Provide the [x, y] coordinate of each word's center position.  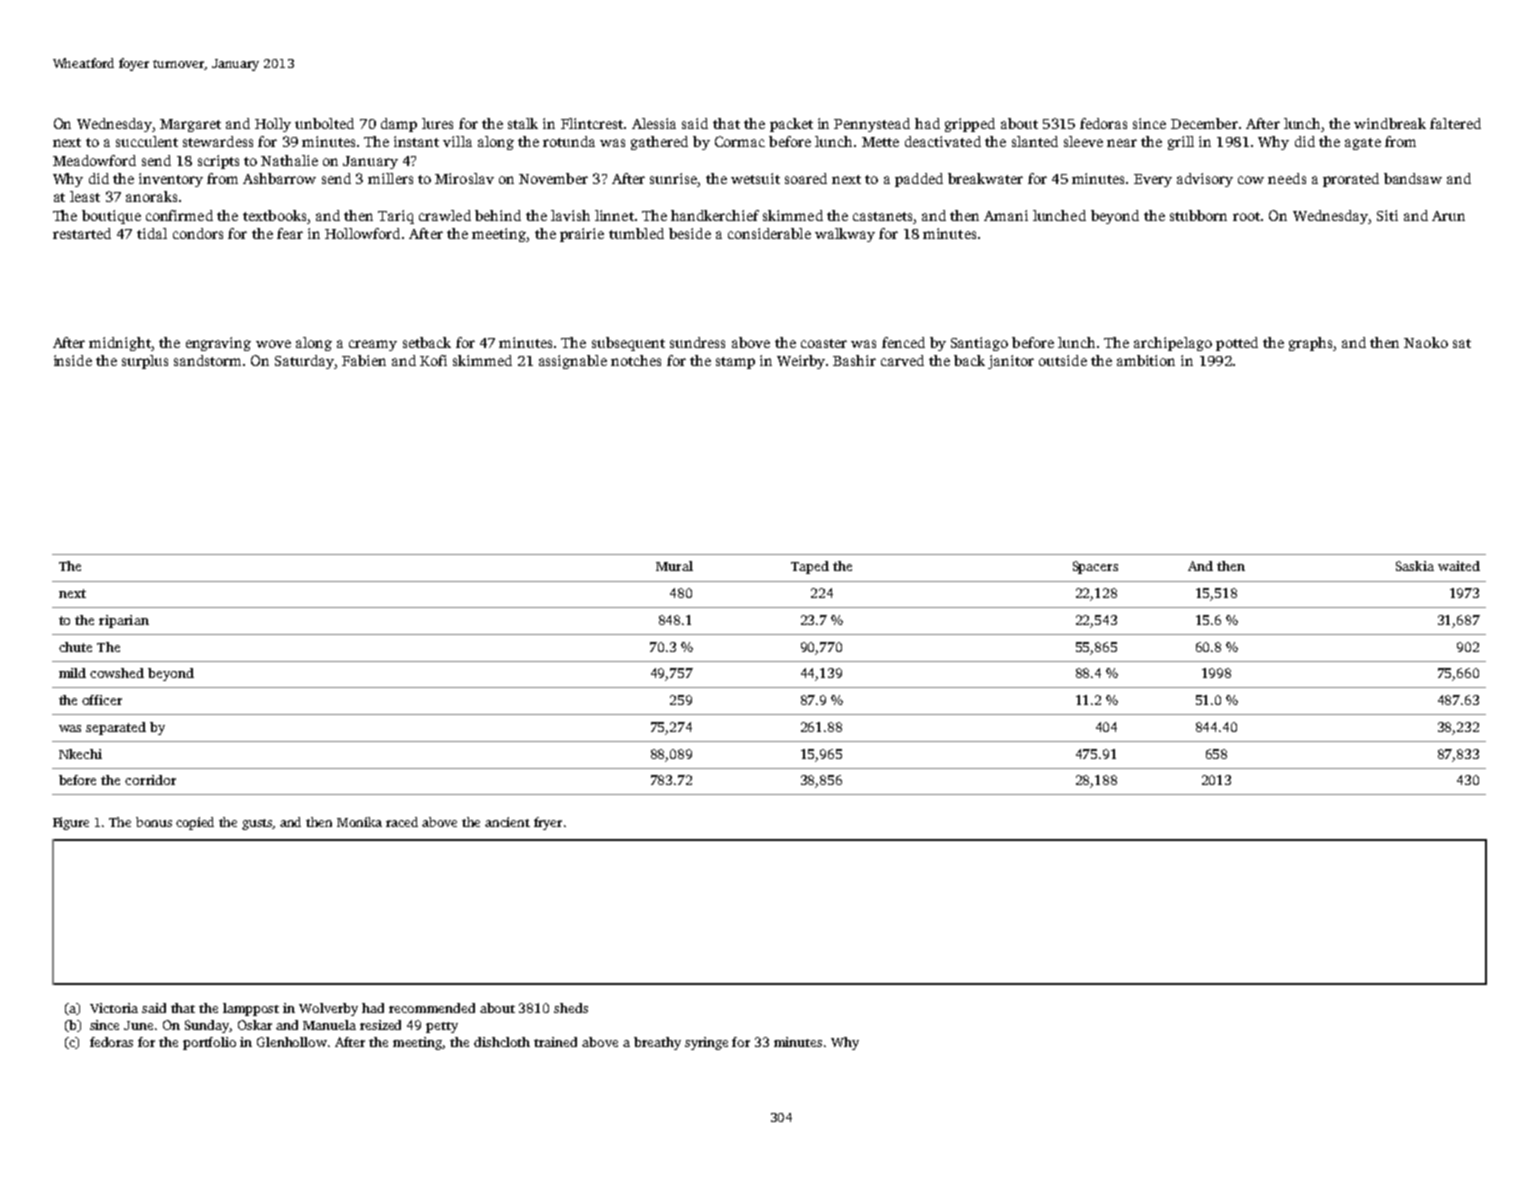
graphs [1310, 344]
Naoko [1426, 342]
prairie [582, 235]
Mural [674, 566]
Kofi [433, 360]
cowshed [117, 673]
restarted [82, 233]
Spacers [1095, 567]
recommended [432, 1008]
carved [902, 360]
